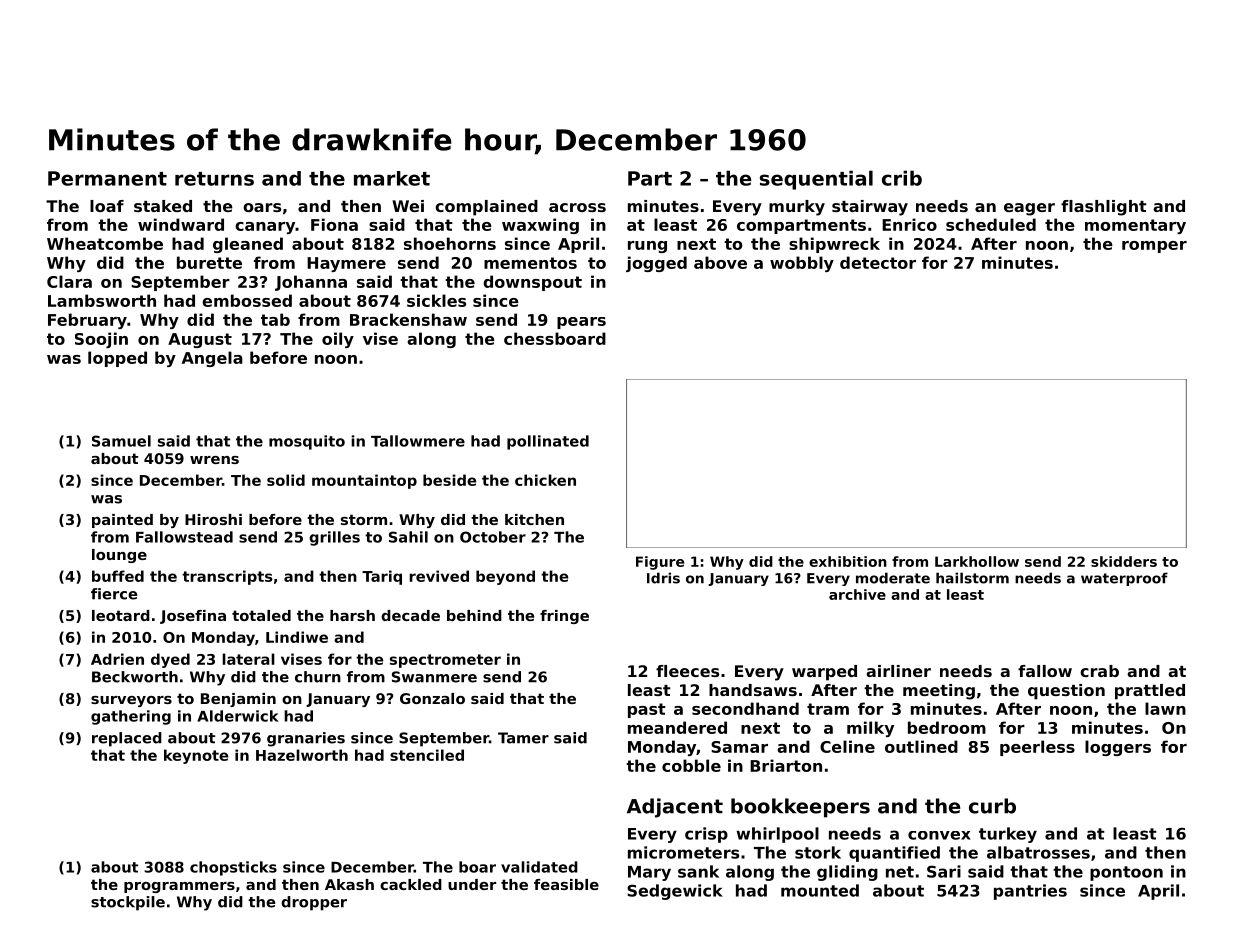  I want to click on market, so click(392, 178).
